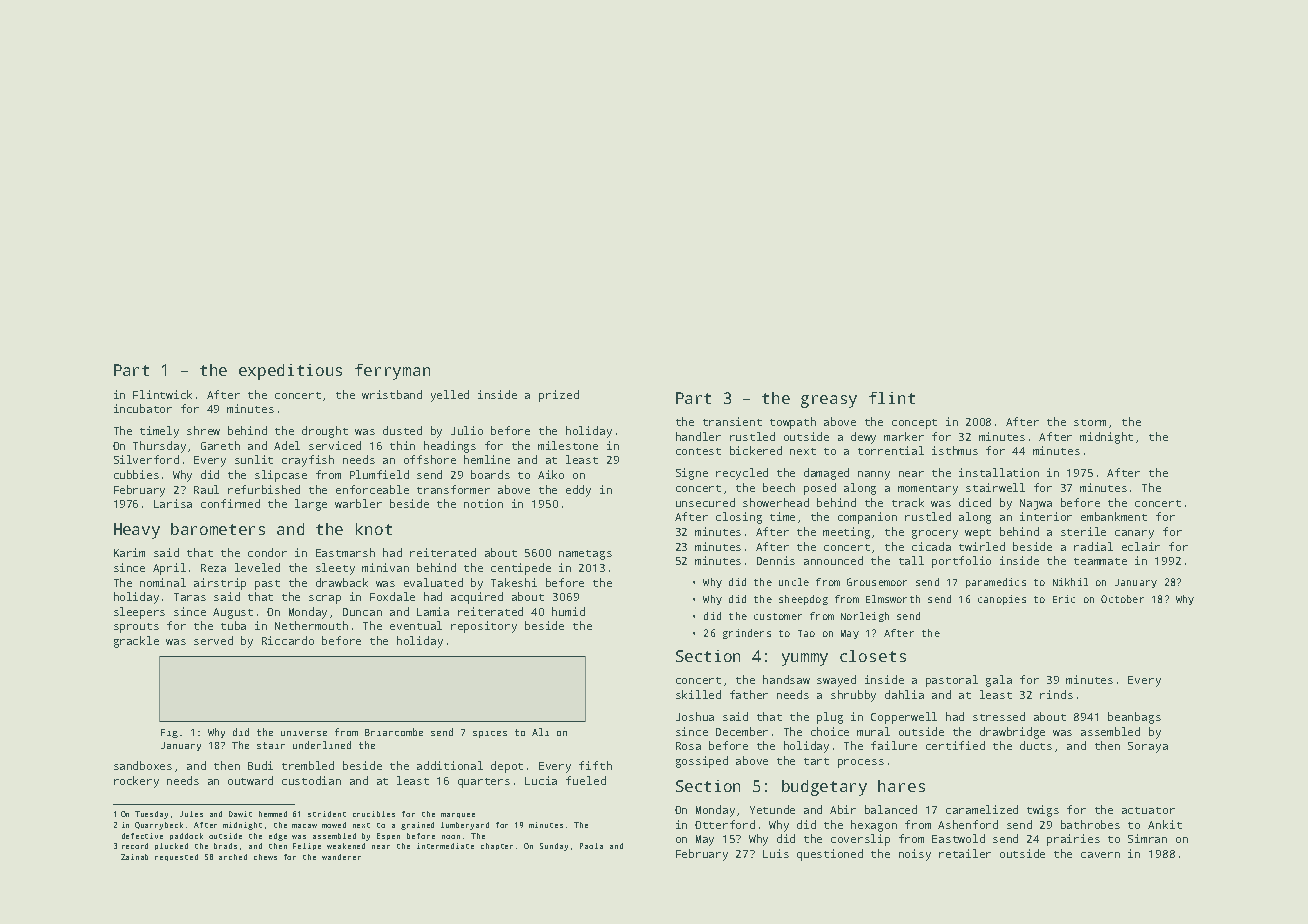 This page has width=1308, height=924. What do you see at coordinates (578, 491) in the page?
I see `eddy` at bounding box center [578, 491].
